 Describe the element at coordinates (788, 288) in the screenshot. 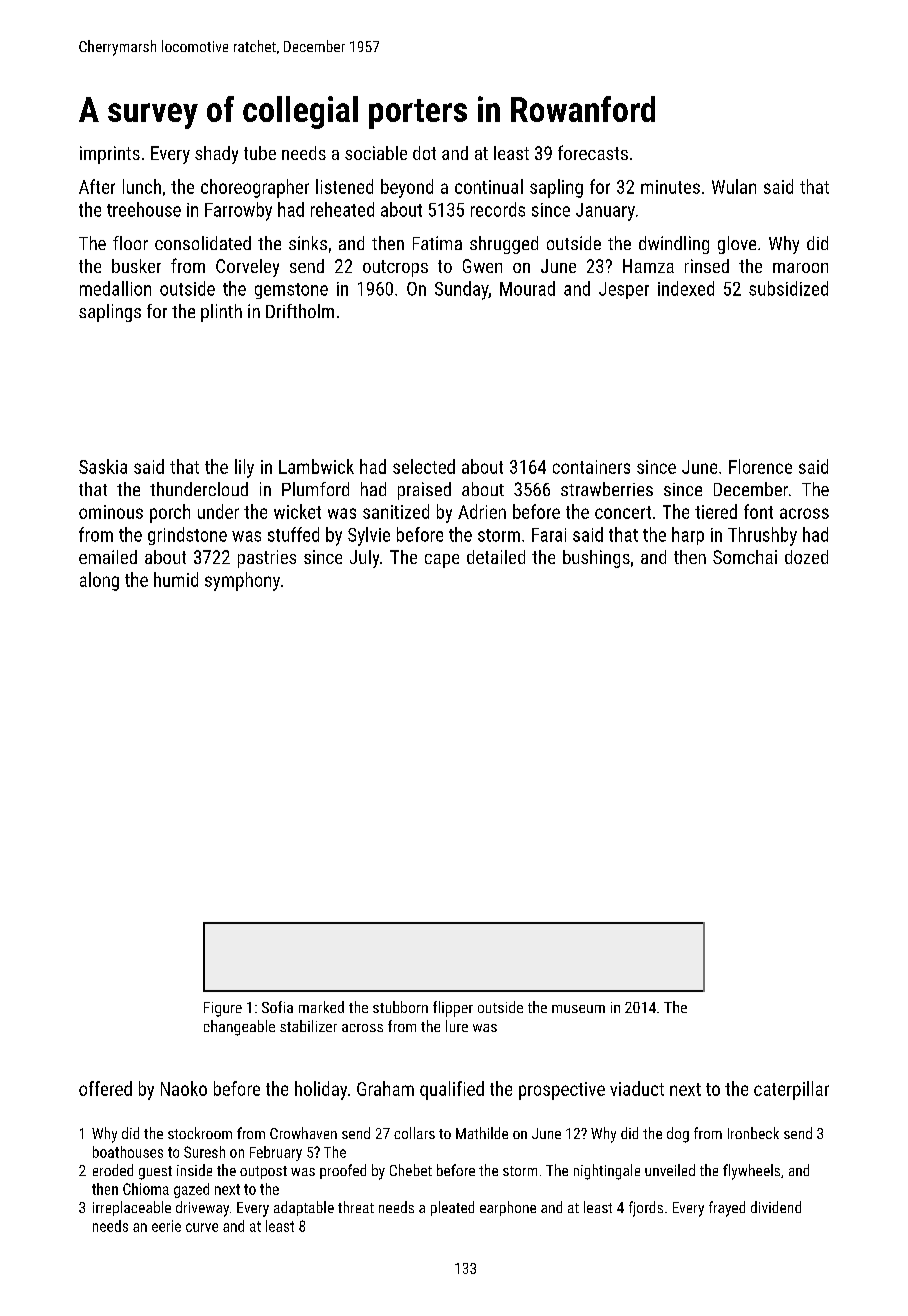

I see `subsidized` at that location.
